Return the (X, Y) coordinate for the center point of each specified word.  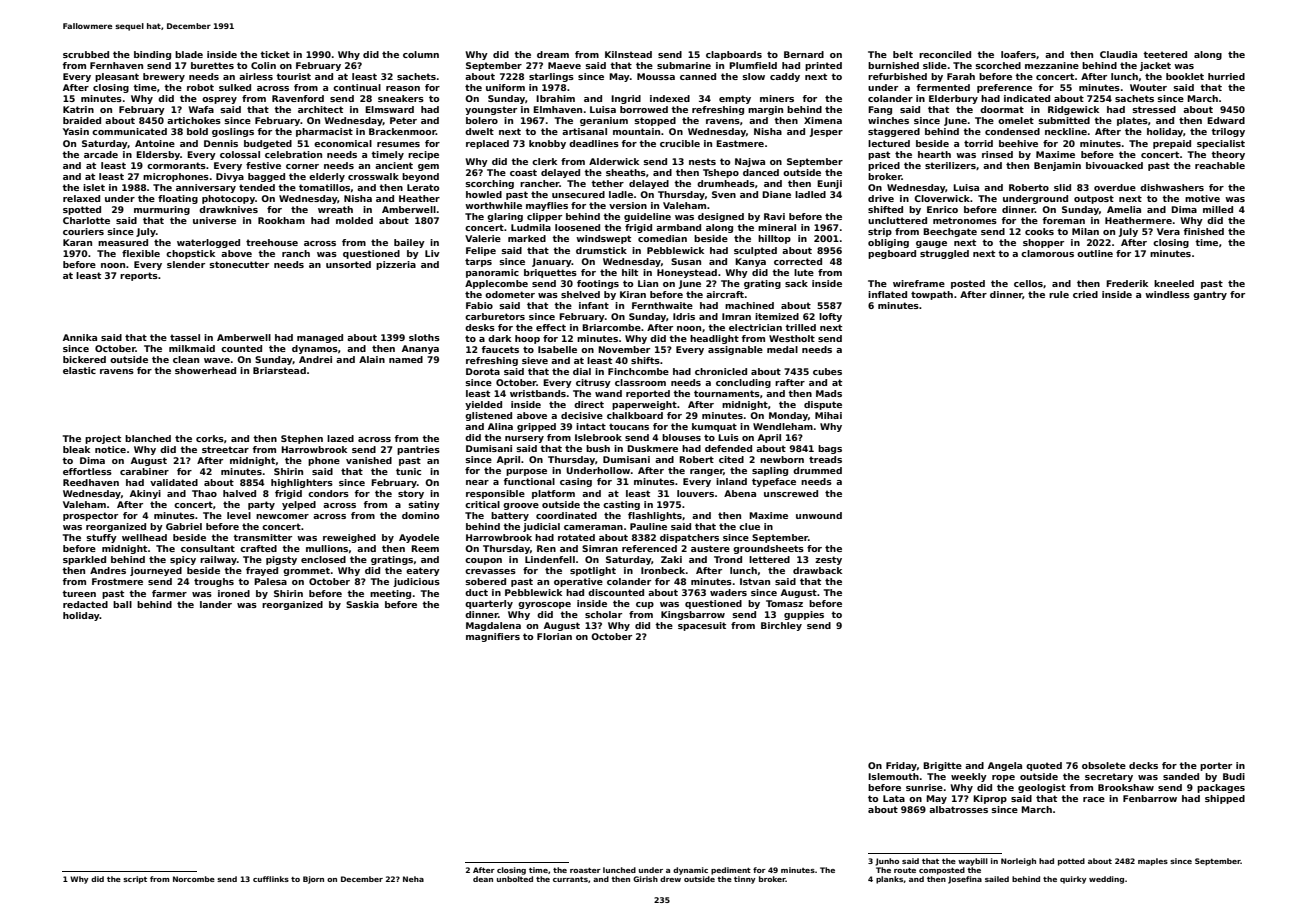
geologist (1042, 788)
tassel (185, 337)
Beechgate (950, 232)
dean (483, 879)
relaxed (81, 198)
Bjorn (313, 880)
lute (804, 272)
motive (1202, 198)
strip (880, 232)
